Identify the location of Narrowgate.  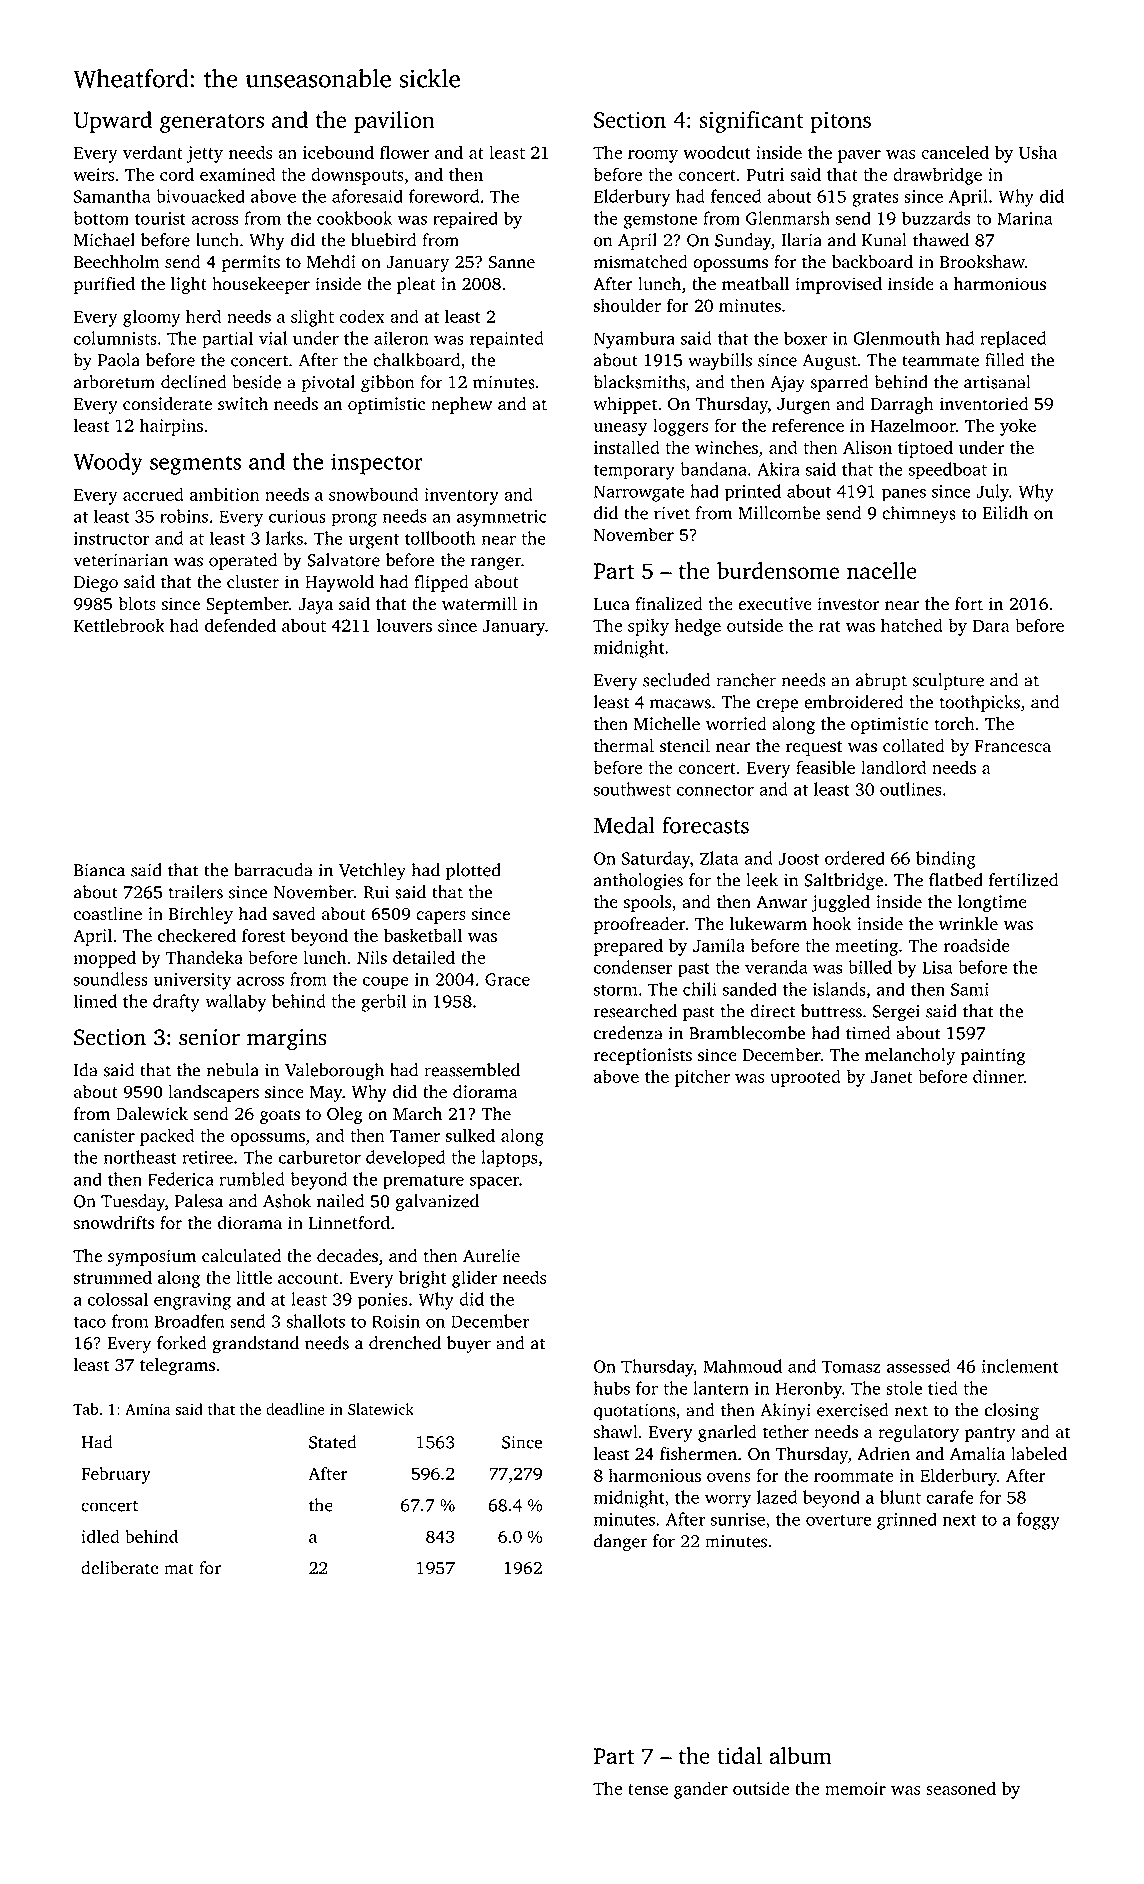
(639, 493).
